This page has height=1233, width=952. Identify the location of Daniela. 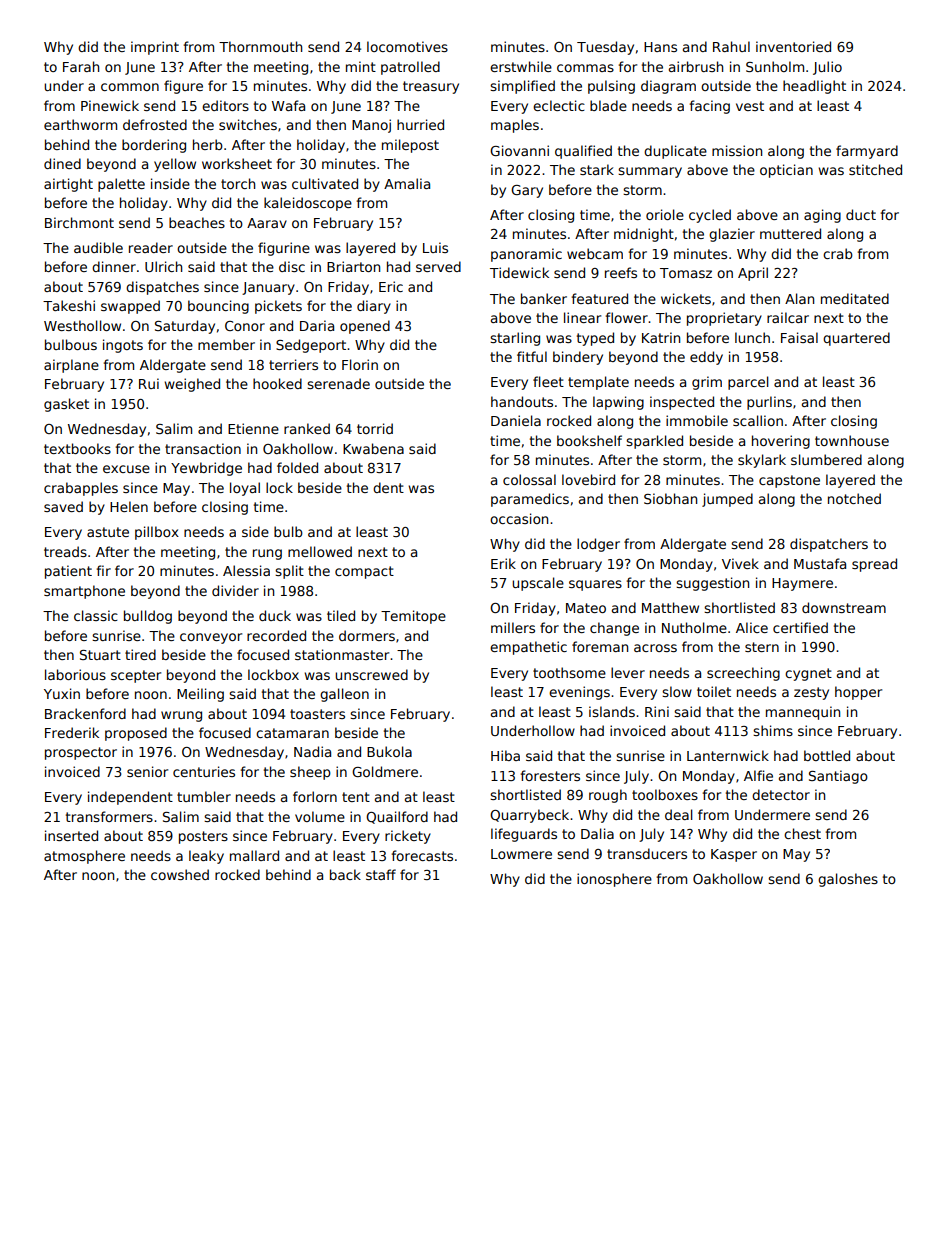
(516, 420).
